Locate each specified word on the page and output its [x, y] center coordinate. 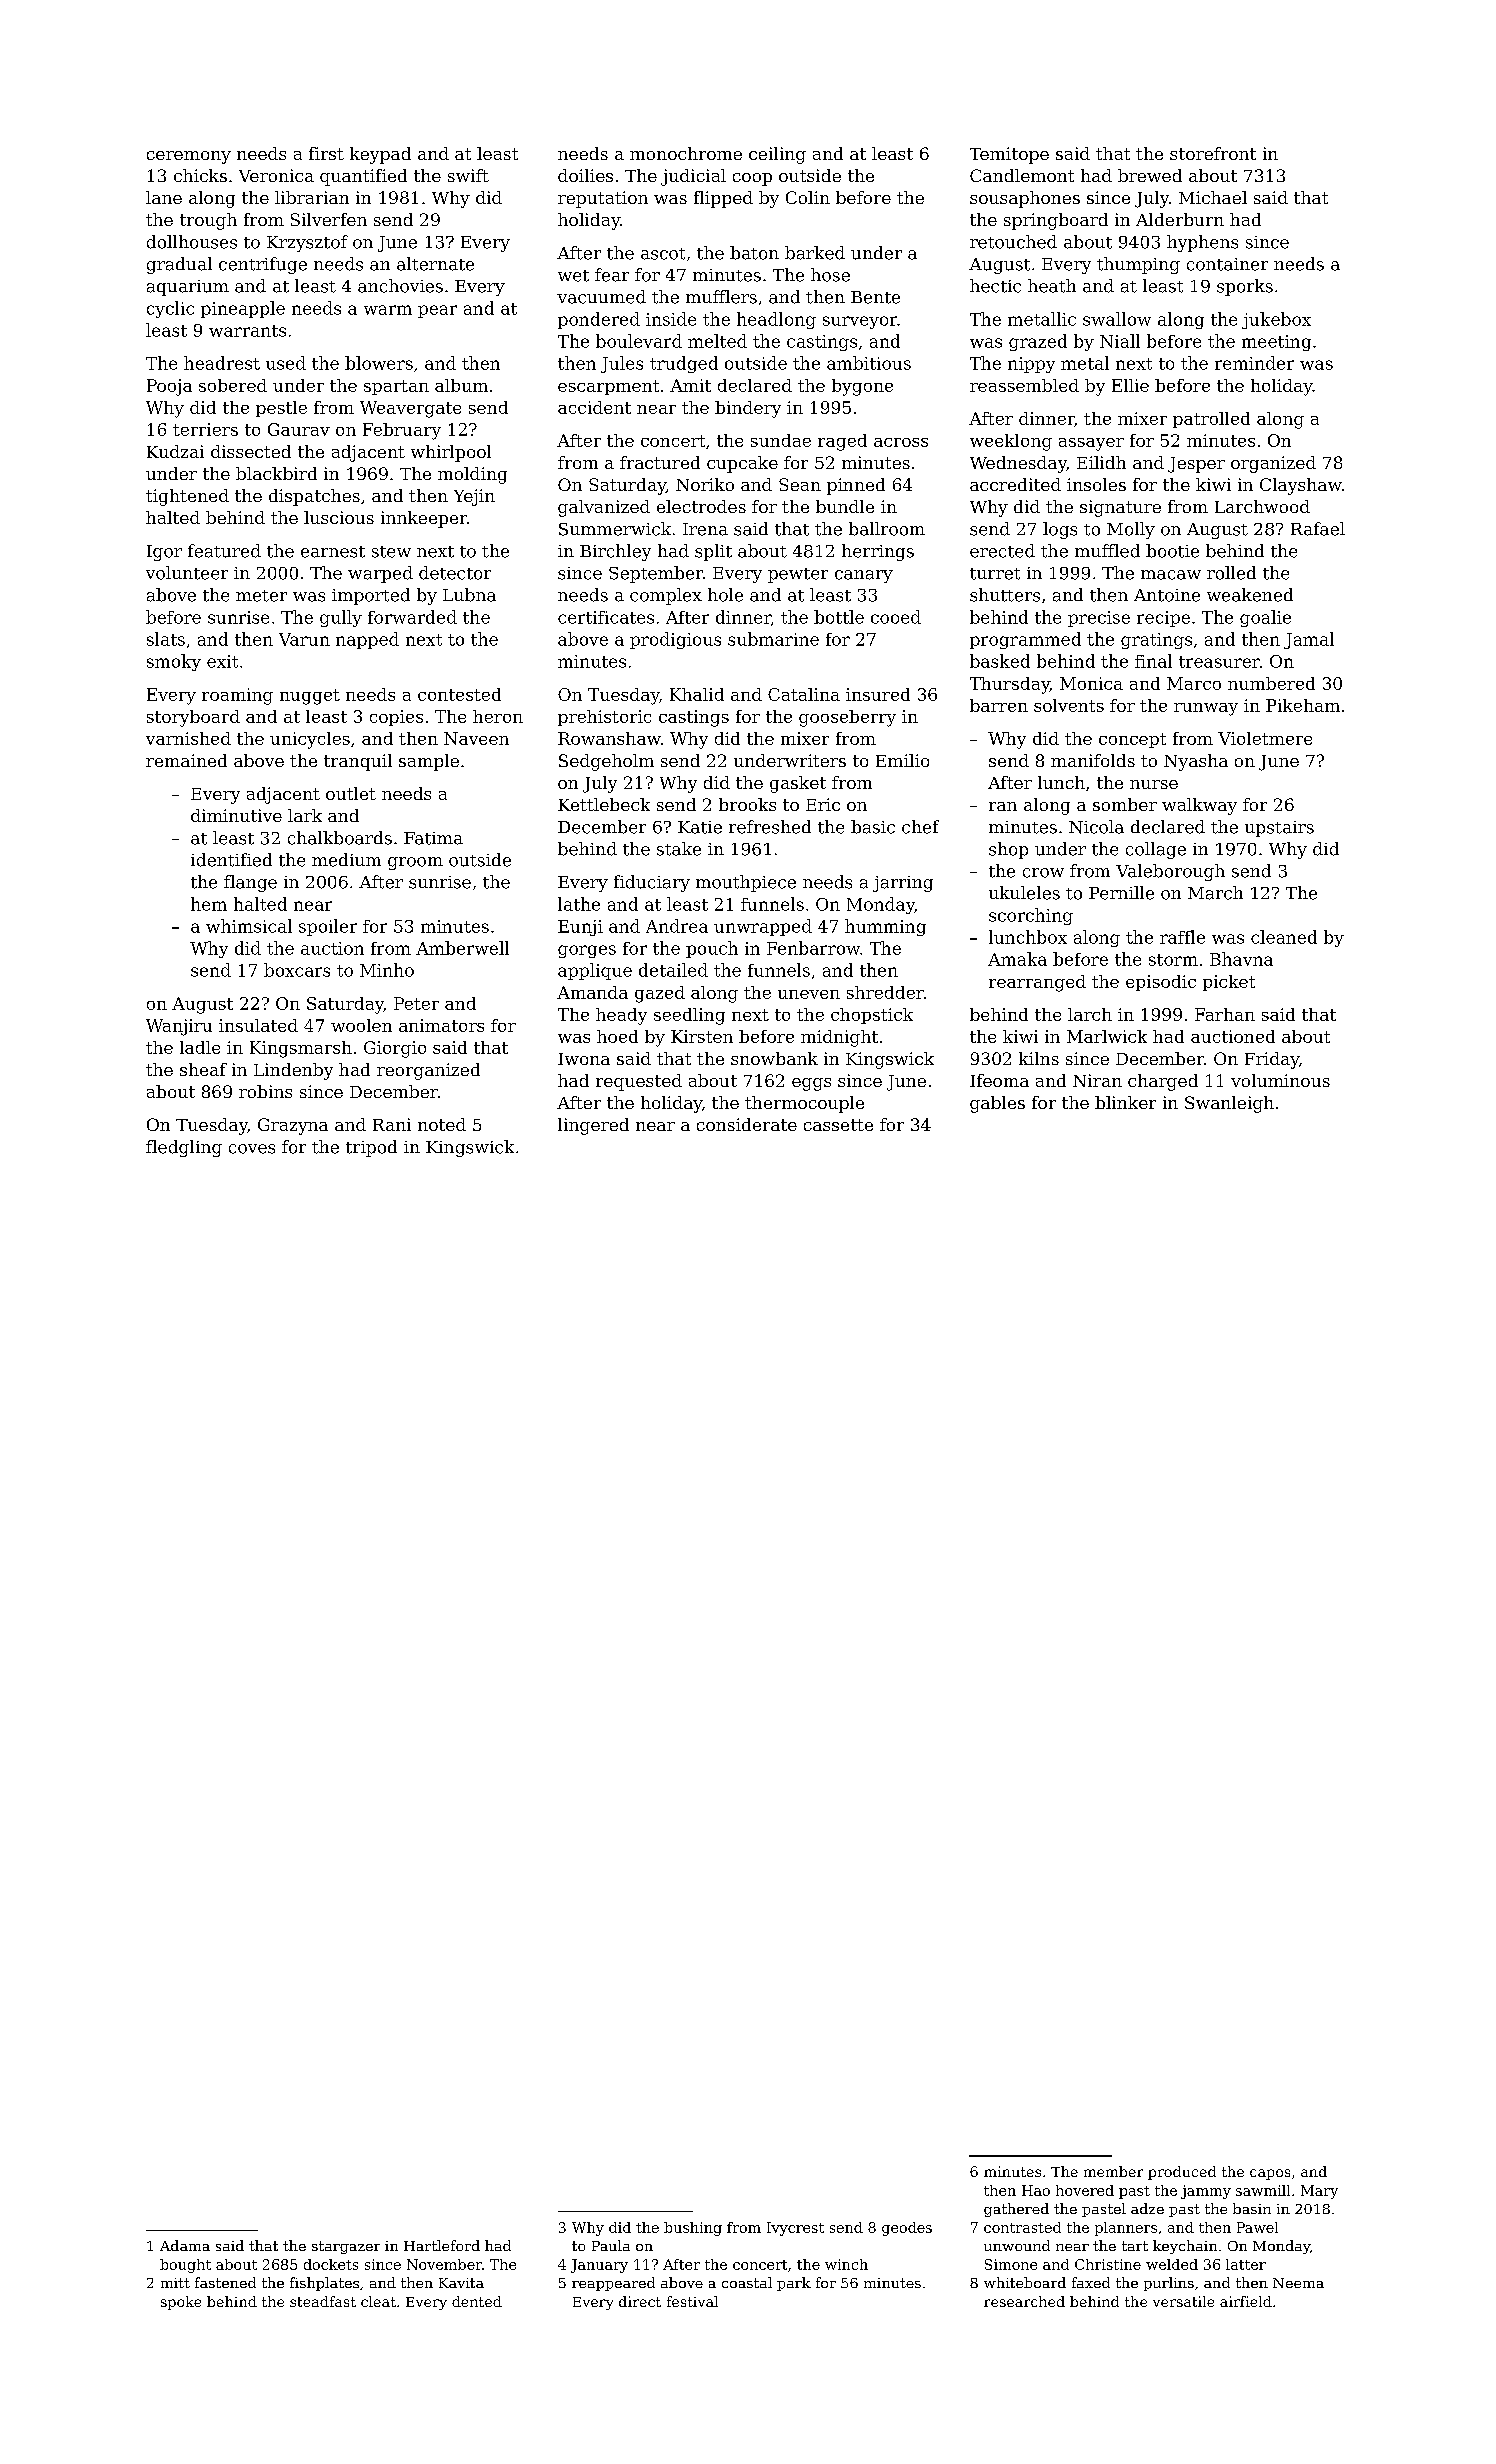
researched [1024, 2301]
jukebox [1276, 320]
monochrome [686, 153]
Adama [185, 2245]
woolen [361, 1025]
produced [1182, 2173]
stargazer [346, 2247]
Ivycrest [795, 2229]
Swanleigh [1229, 1104]
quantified [363, 177]
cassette [838, 1125]
